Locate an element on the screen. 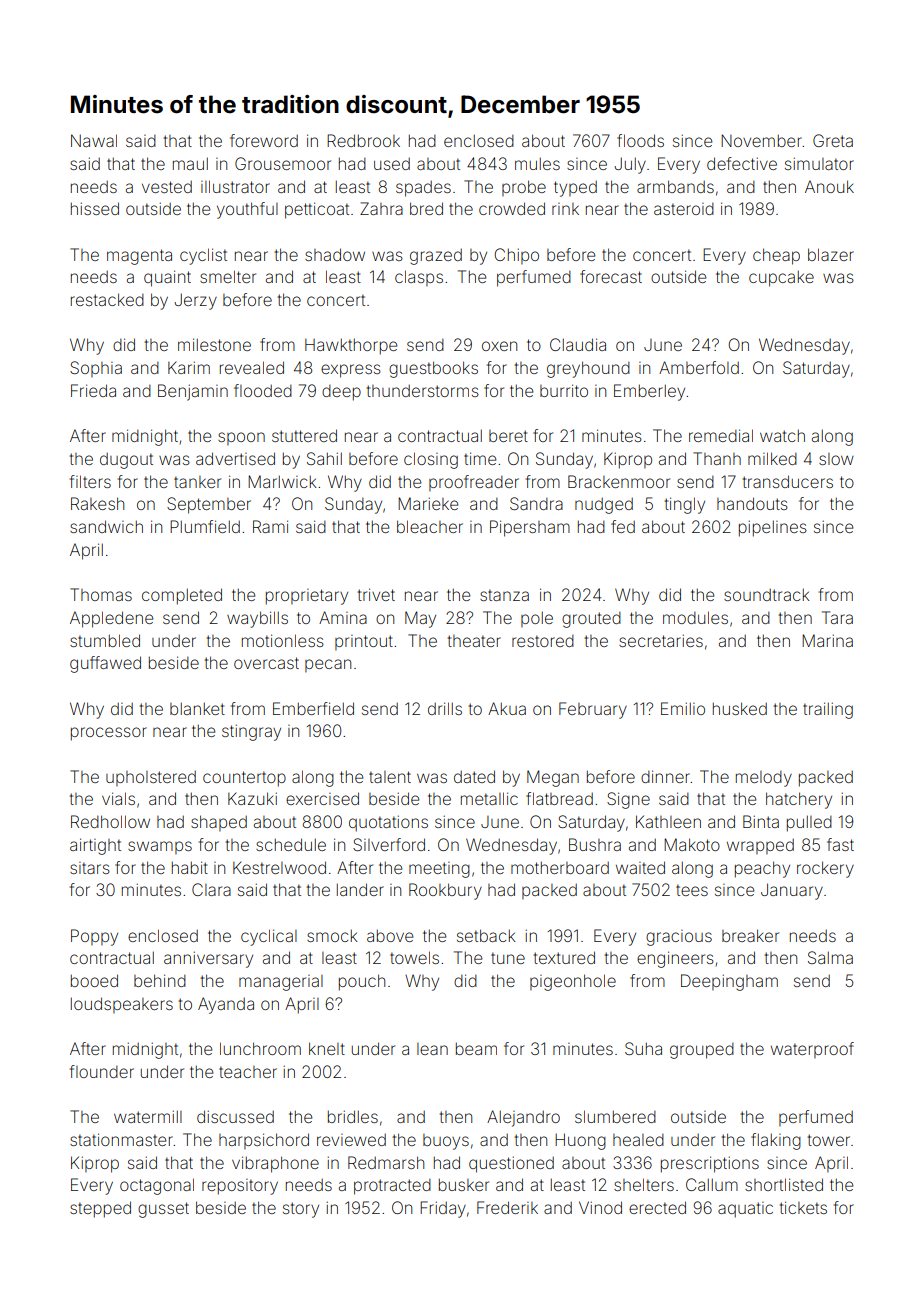 The height and width of the screenshot is (1311, 924). transducers is located at coordinates (788, 481).
